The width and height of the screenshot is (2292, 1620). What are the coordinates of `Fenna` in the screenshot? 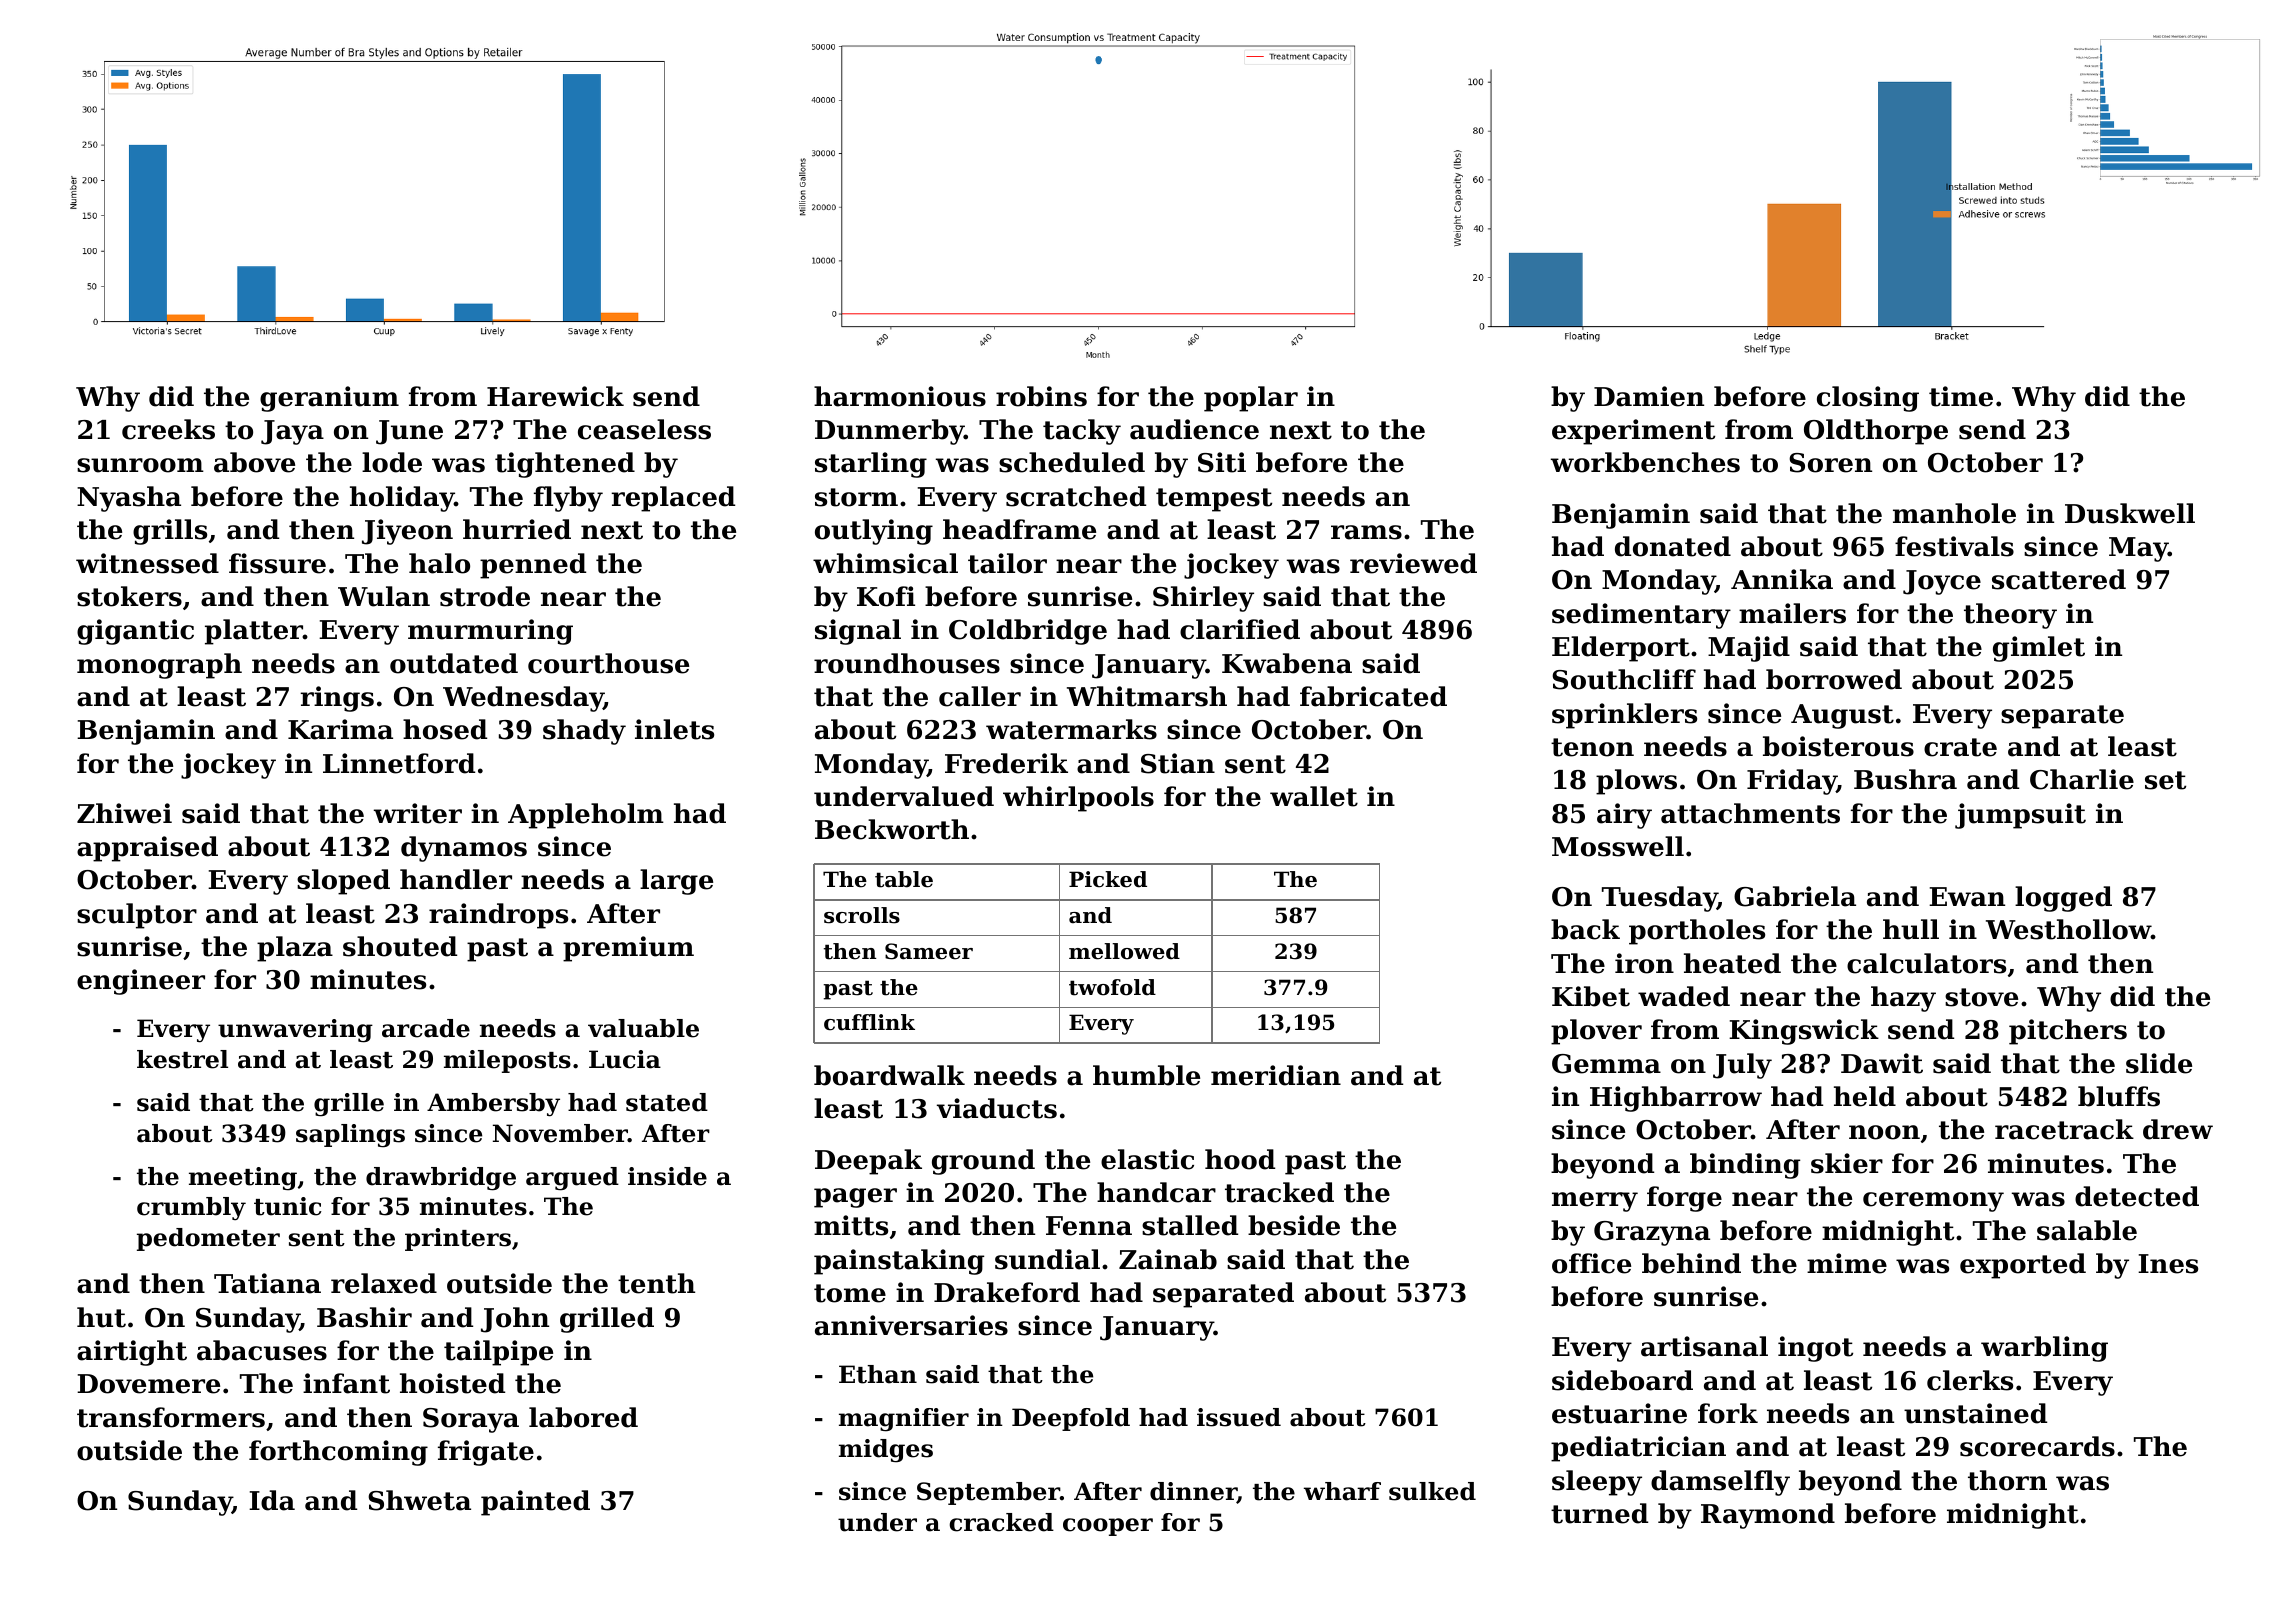 It's located at (1089, 1226).
